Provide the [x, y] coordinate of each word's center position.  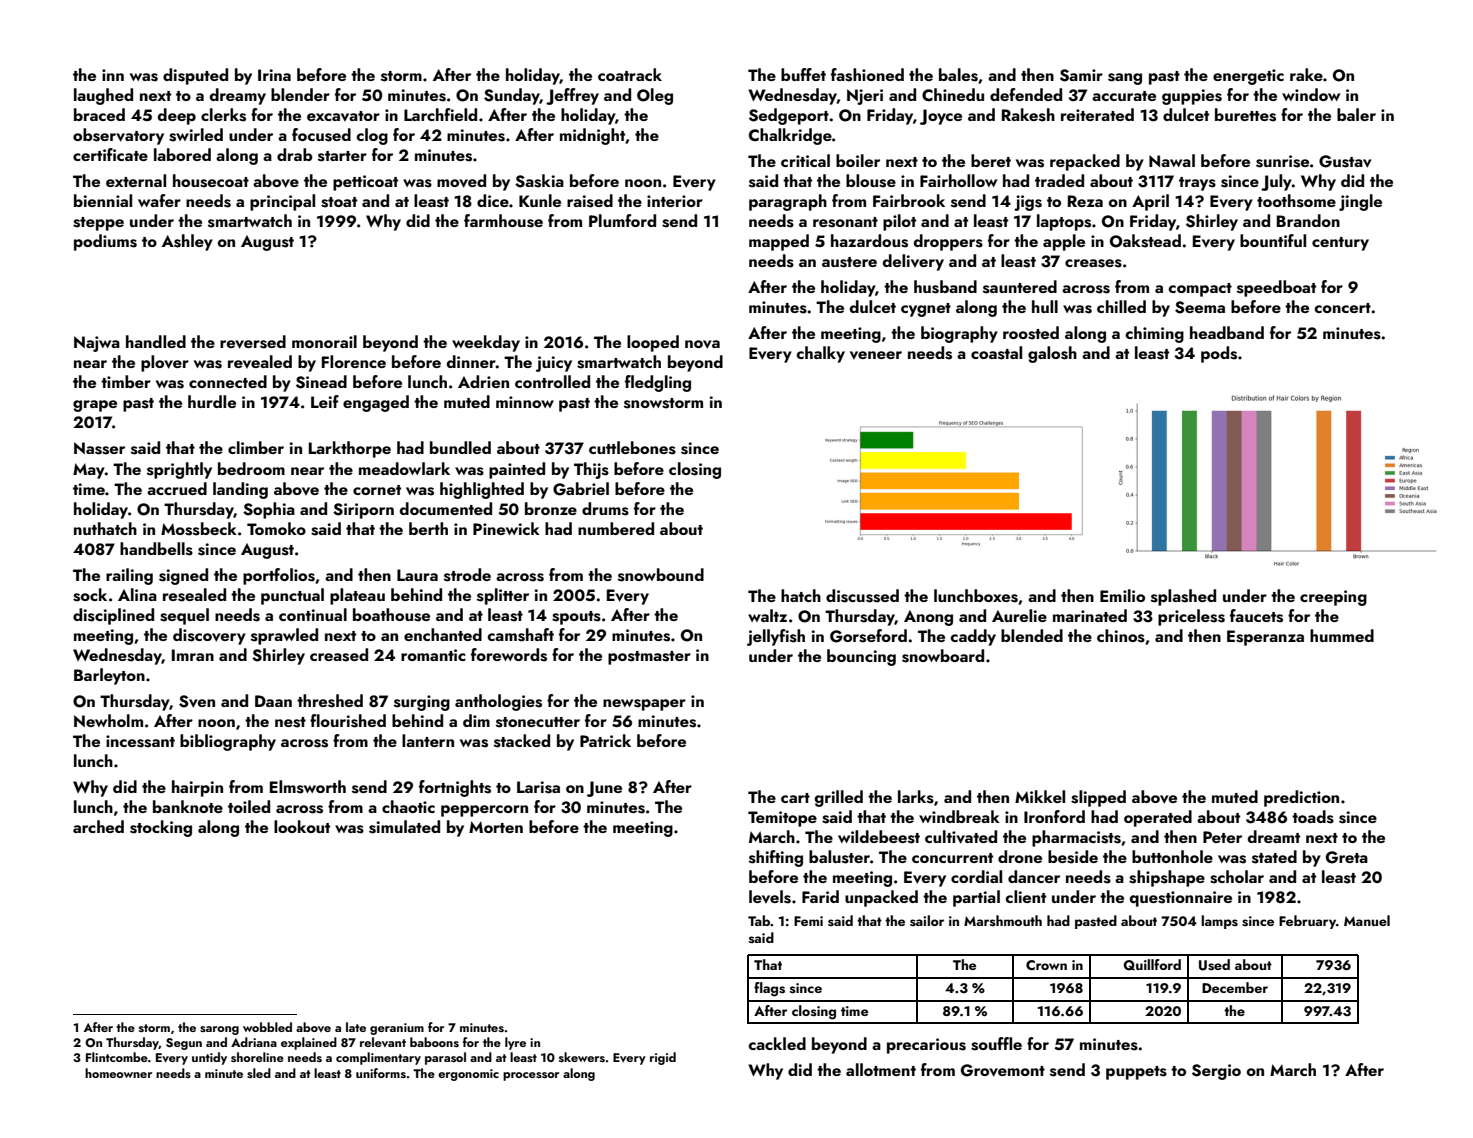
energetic [1248, 77]
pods [1219, 354]
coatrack [630, 74]
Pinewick [506, 528]
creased [339, 655]
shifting [776, 858]
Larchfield [440, 114]
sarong [219, 1030]
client [1025, 896]
